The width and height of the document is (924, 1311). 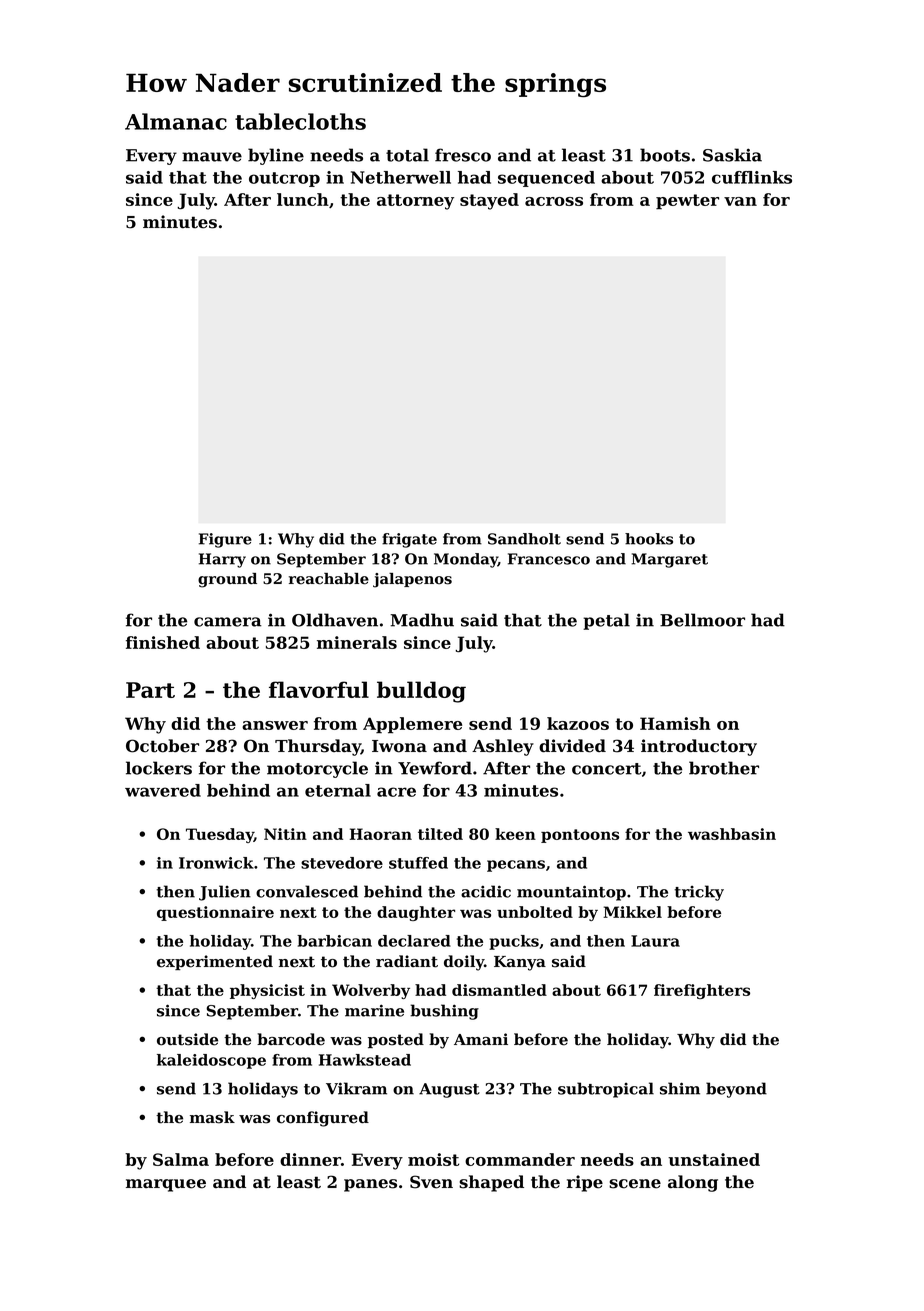 I want to click on tricky, so click(x=699, y=893).
